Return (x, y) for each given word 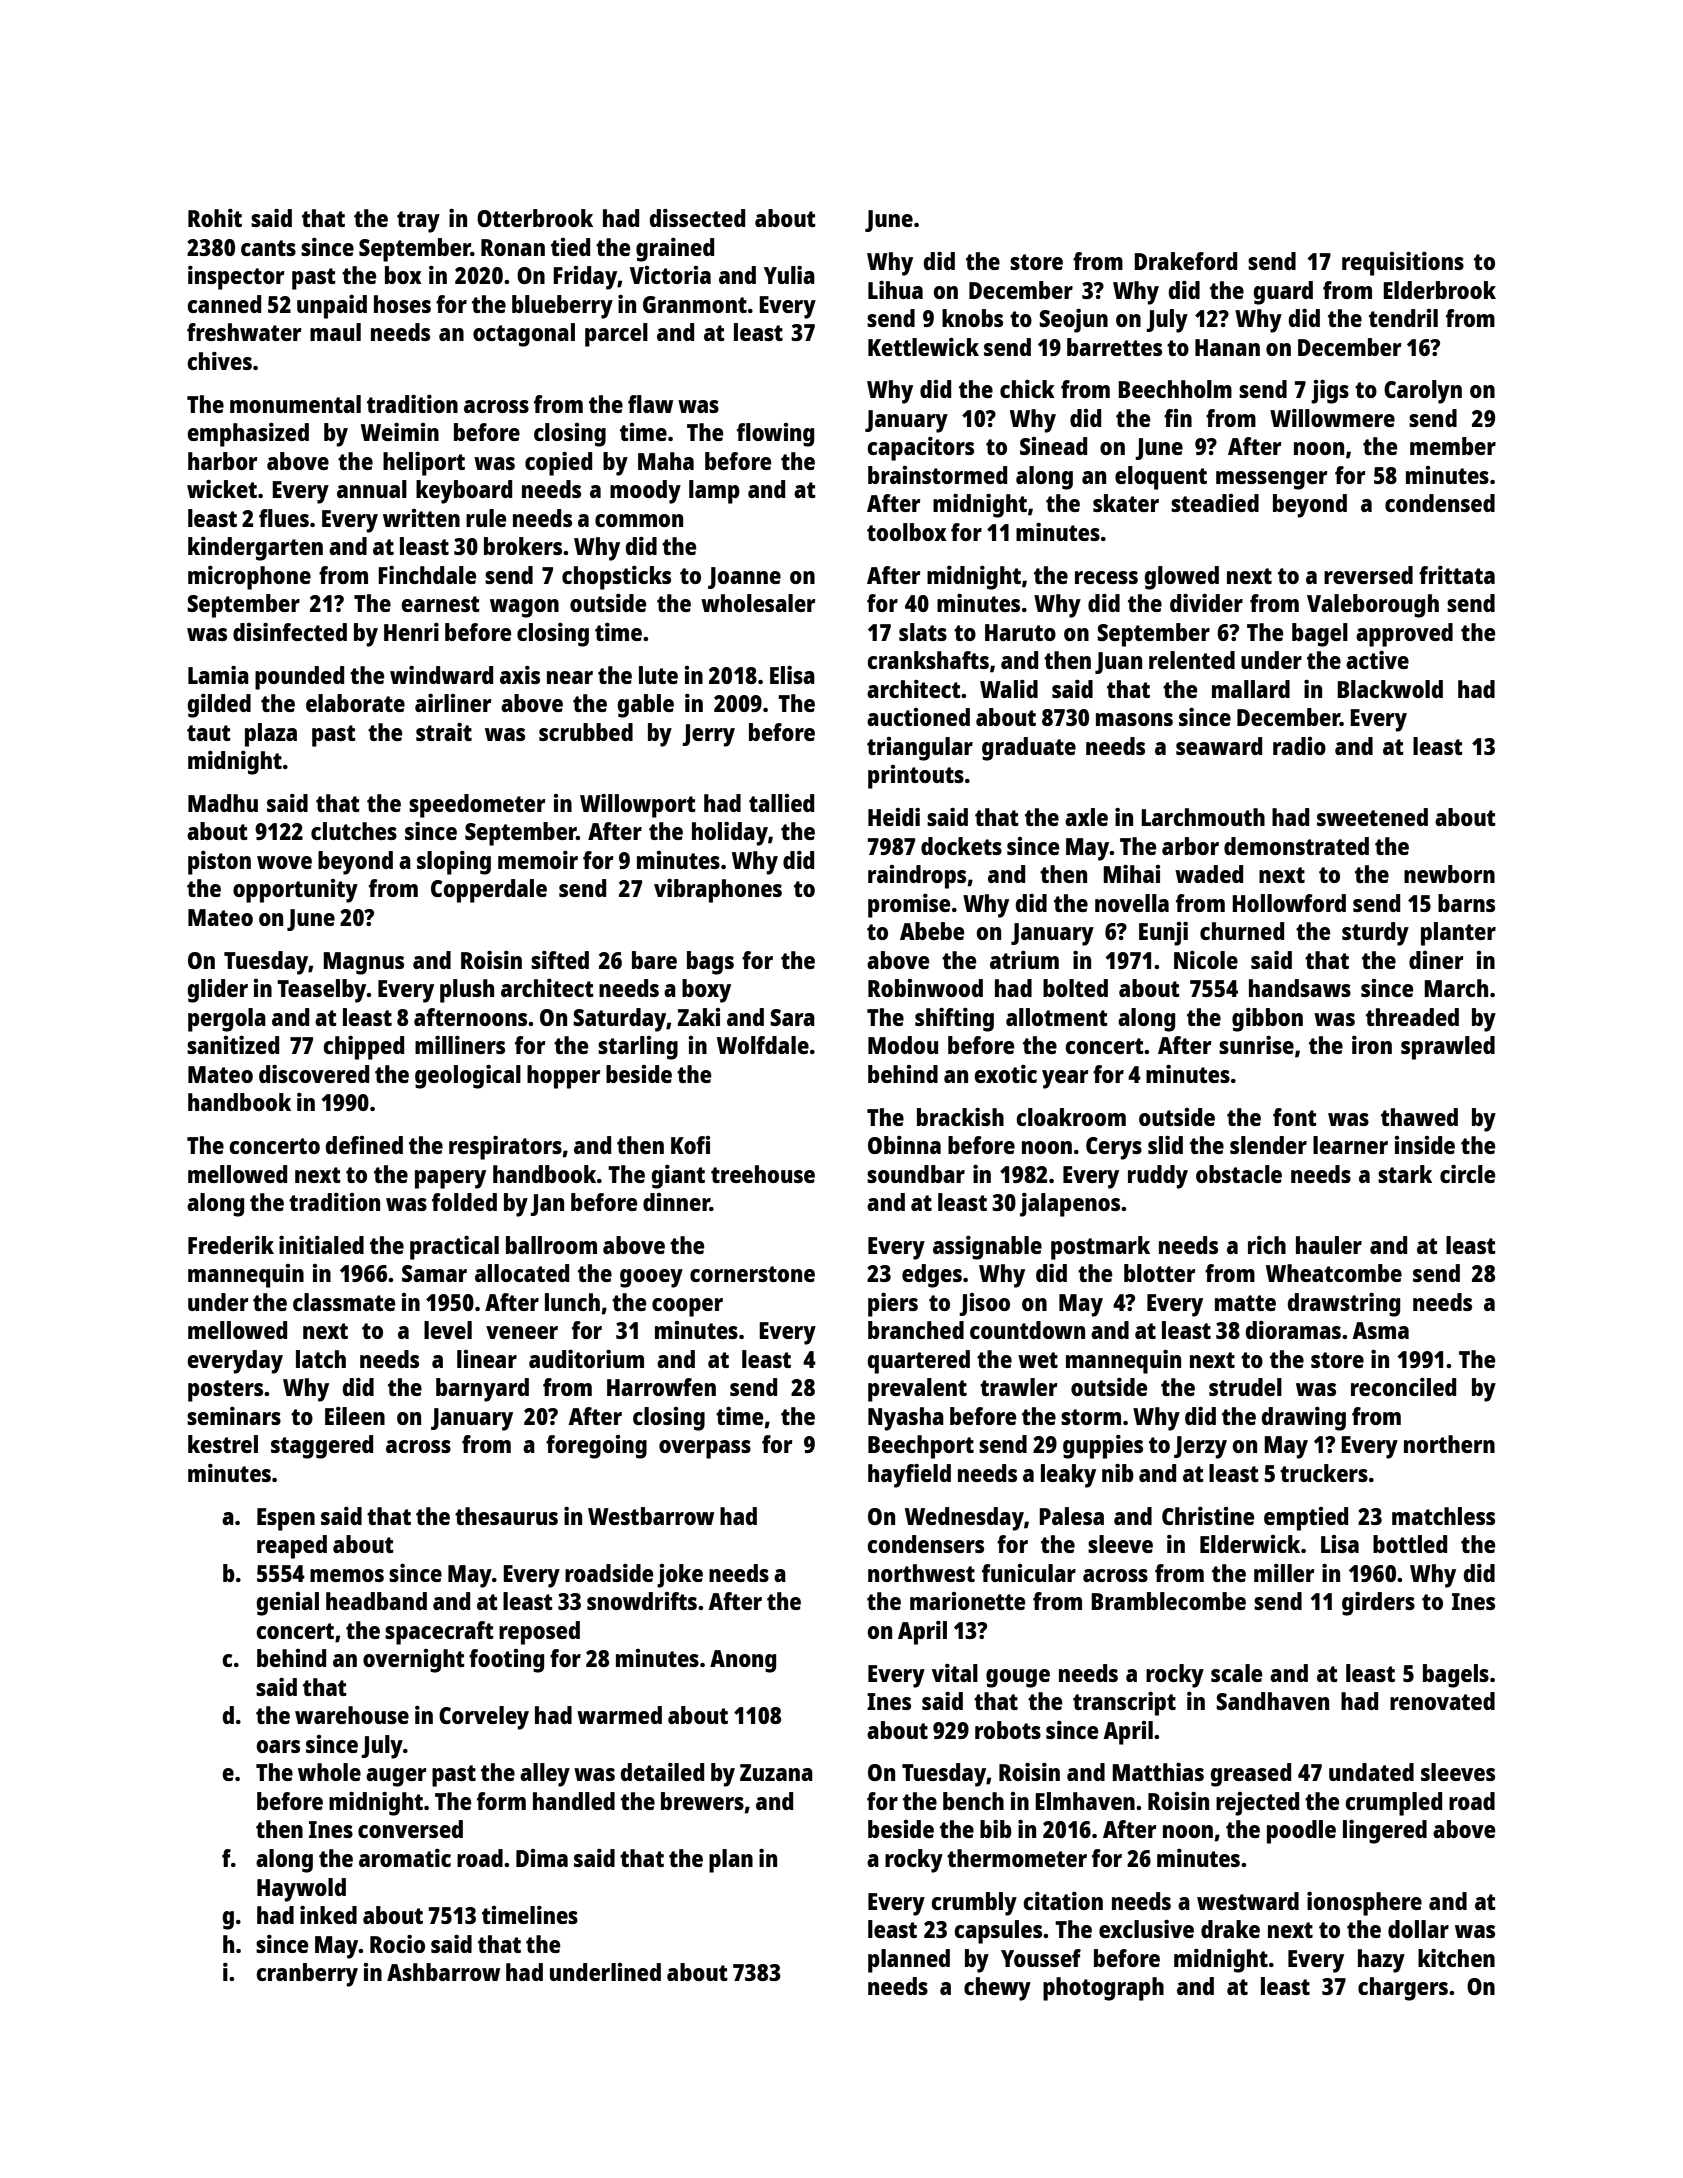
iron (1372, 1044)
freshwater (244, 332)
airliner (453, 702)
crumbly (974, 1904)
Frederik (231, 1244)
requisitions (1403, 263)
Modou (903, 1045)
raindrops (917, 877)
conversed (410, 1829)
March (1456, 988)
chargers (1403, 1989)
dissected (697, 217)
